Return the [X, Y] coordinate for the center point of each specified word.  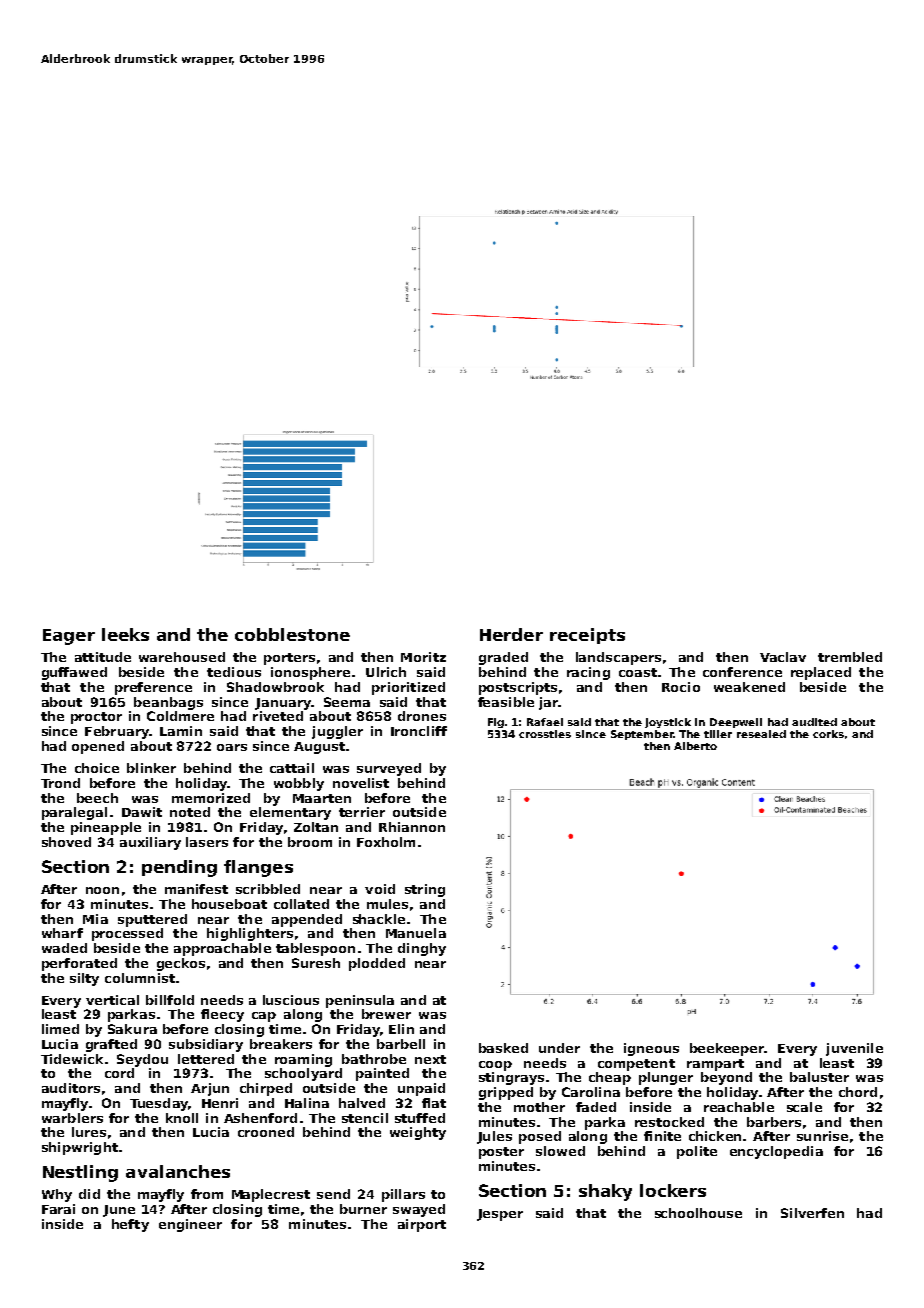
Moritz [423, 657]
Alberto [695, 746]
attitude [103, 657]
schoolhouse [698, 1213]
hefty [130, 1225]
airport [422, 1225]
